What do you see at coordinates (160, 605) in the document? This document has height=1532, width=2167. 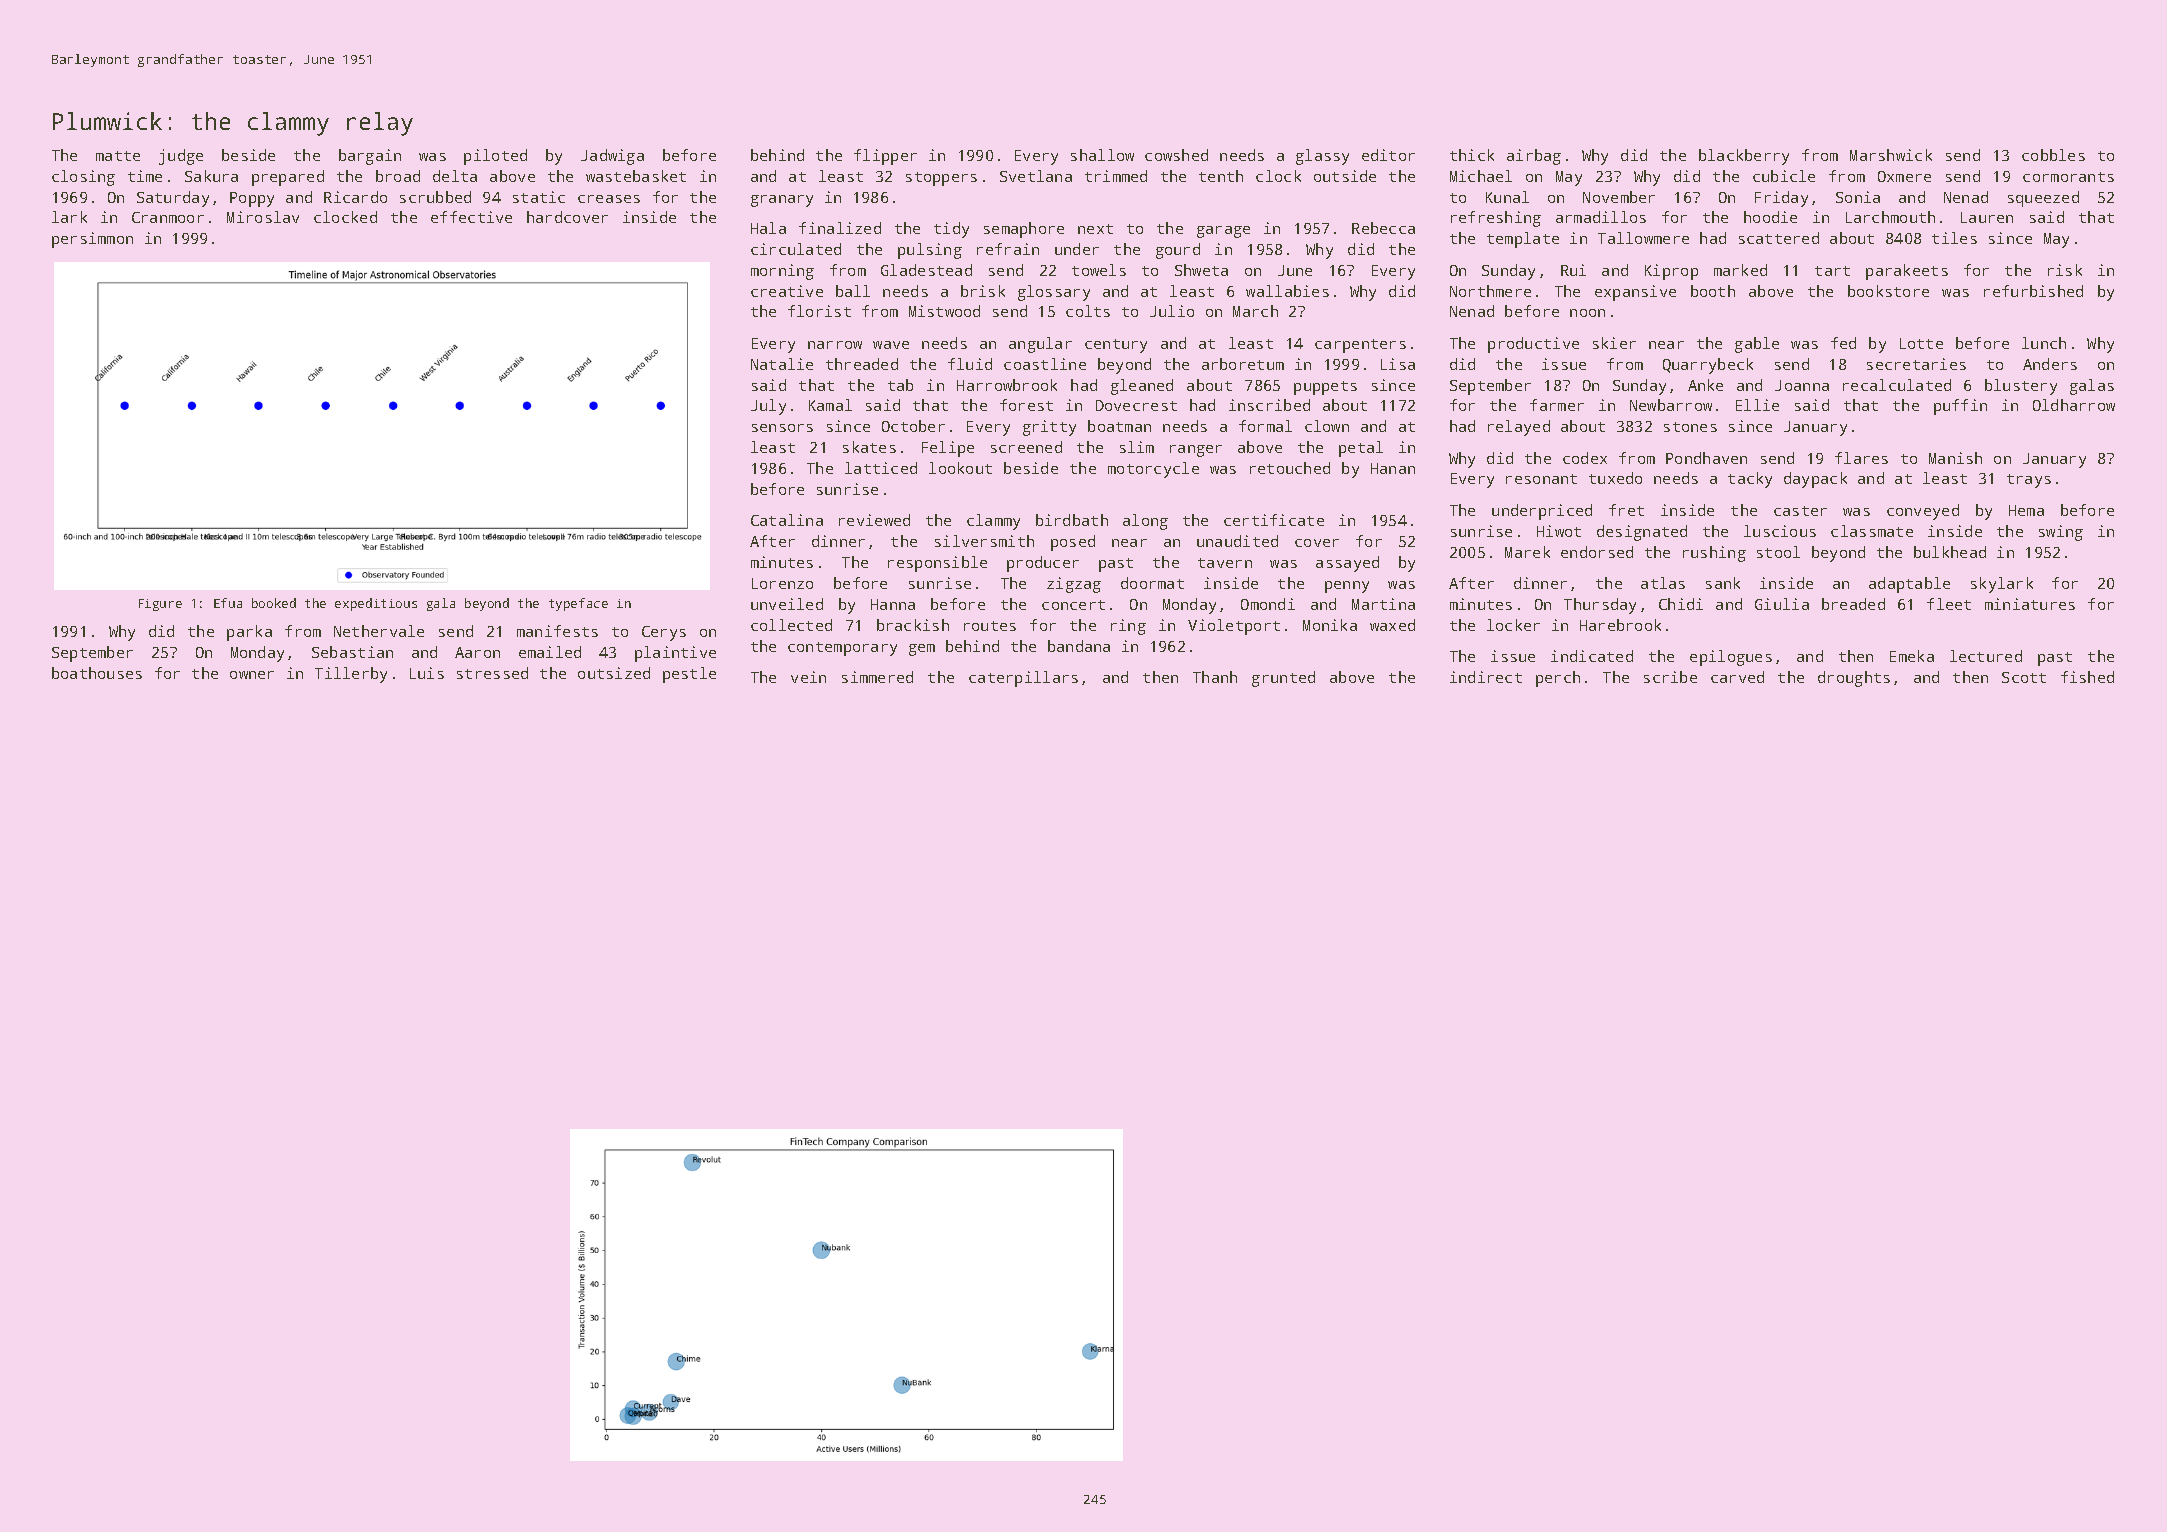 I see `Figure` at bounding box center [160, 605].
